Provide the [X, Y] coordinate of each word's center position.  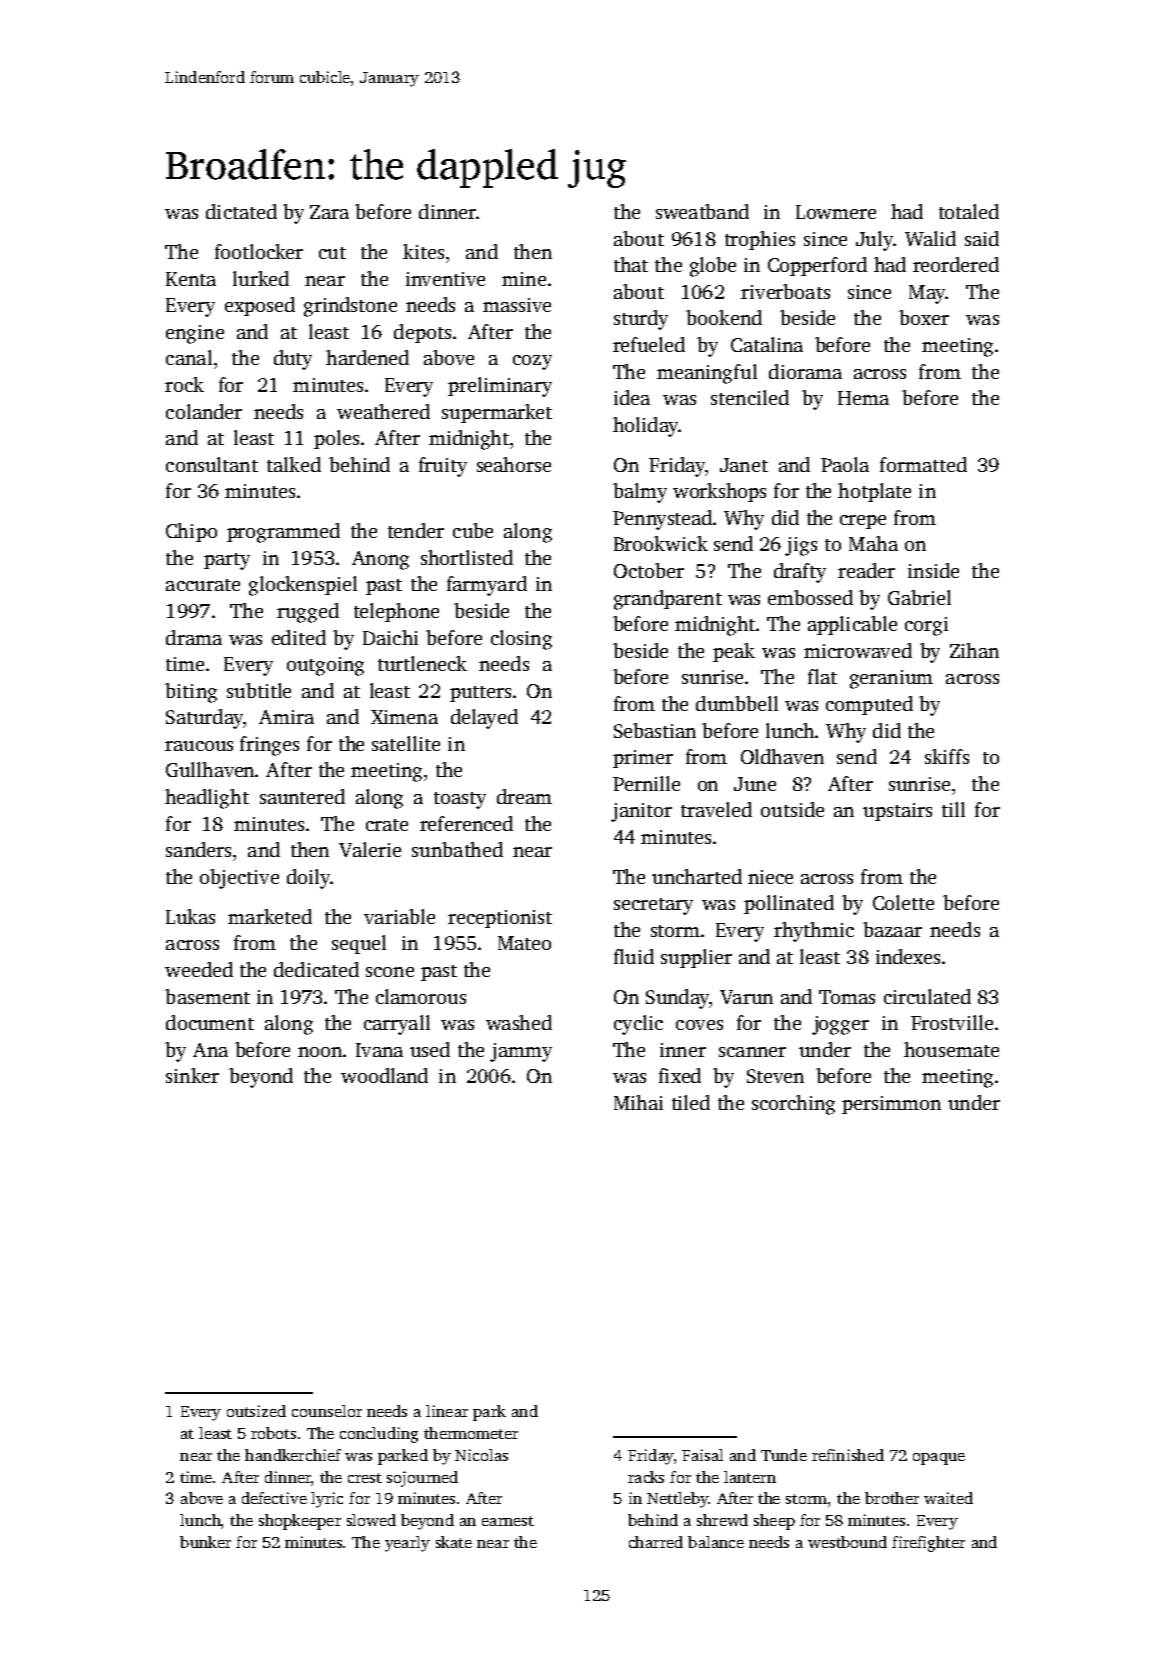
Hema [863, 398]
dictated [241, 211]
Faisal [702, 1455]
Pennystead [663, 520]
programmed [283, 533]
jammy [521, 1052]
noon [320, 1052]
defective [274, 1498]
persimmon [891, 1105]
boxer [924, 317]
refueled [649, 344]
